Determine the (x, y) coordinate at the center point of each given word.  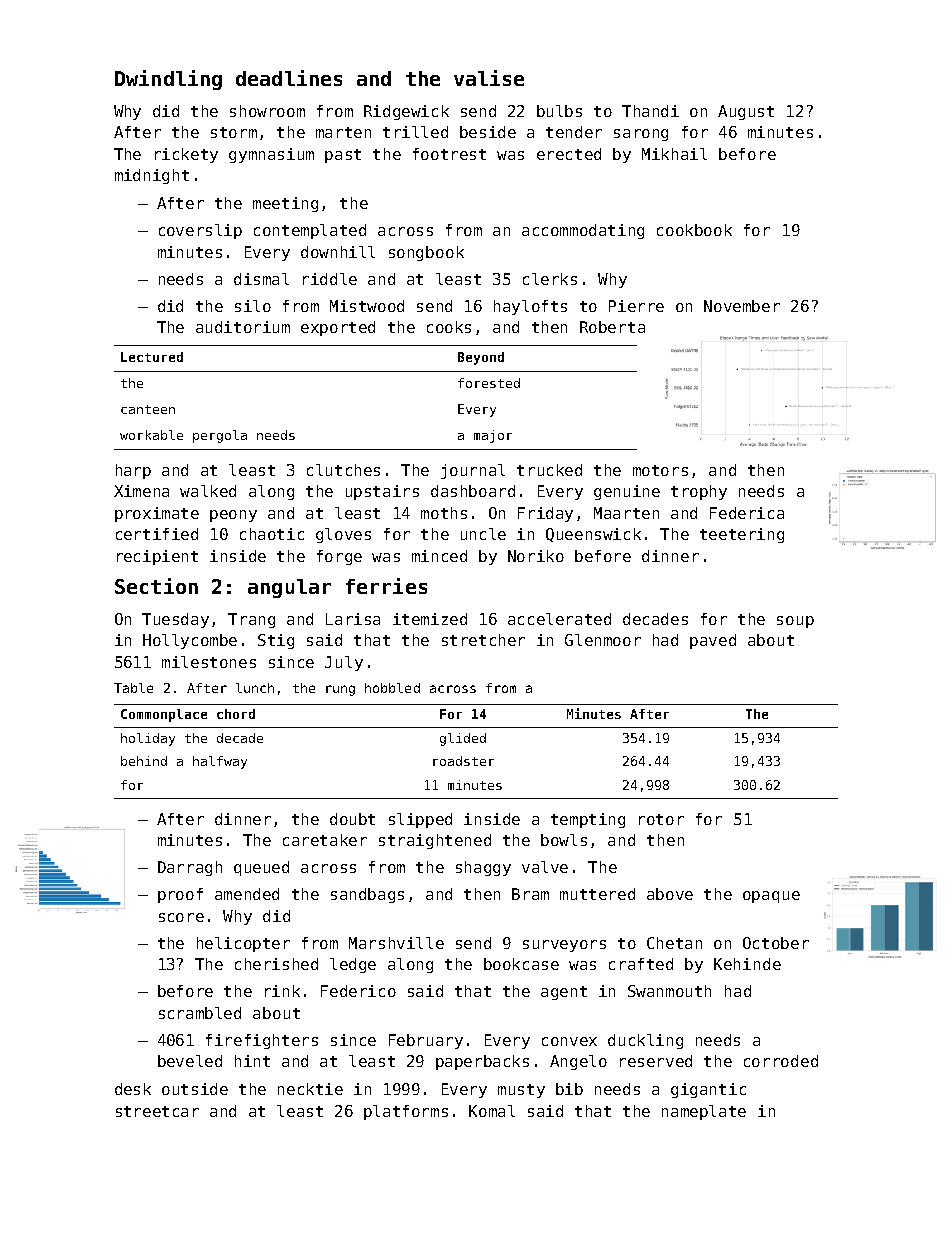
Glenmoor (603, 640)
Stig (276, 641)
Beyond (481, 358)
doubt (352, 819)
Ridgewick (406, 112)
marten (343, 132)
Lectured (152, 357)
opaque (771, 897)
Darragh (190, 868)
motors (660, 470)
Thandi (650, 111)
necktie (310, 1089)
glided (463, 739)
